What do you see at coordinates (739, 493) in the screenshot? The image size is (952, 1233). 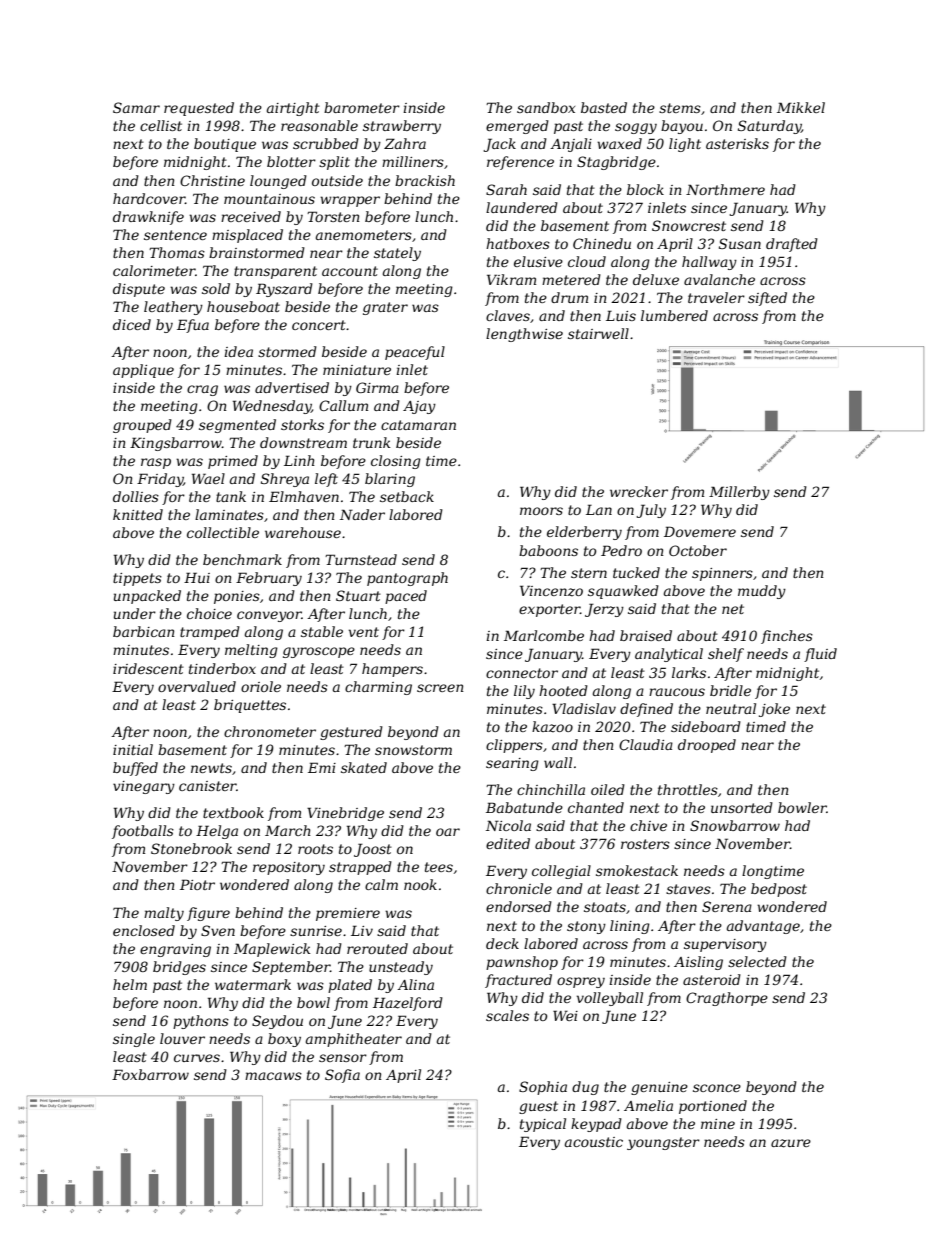 I see `Millerby` at bounding box center [739, 493].
